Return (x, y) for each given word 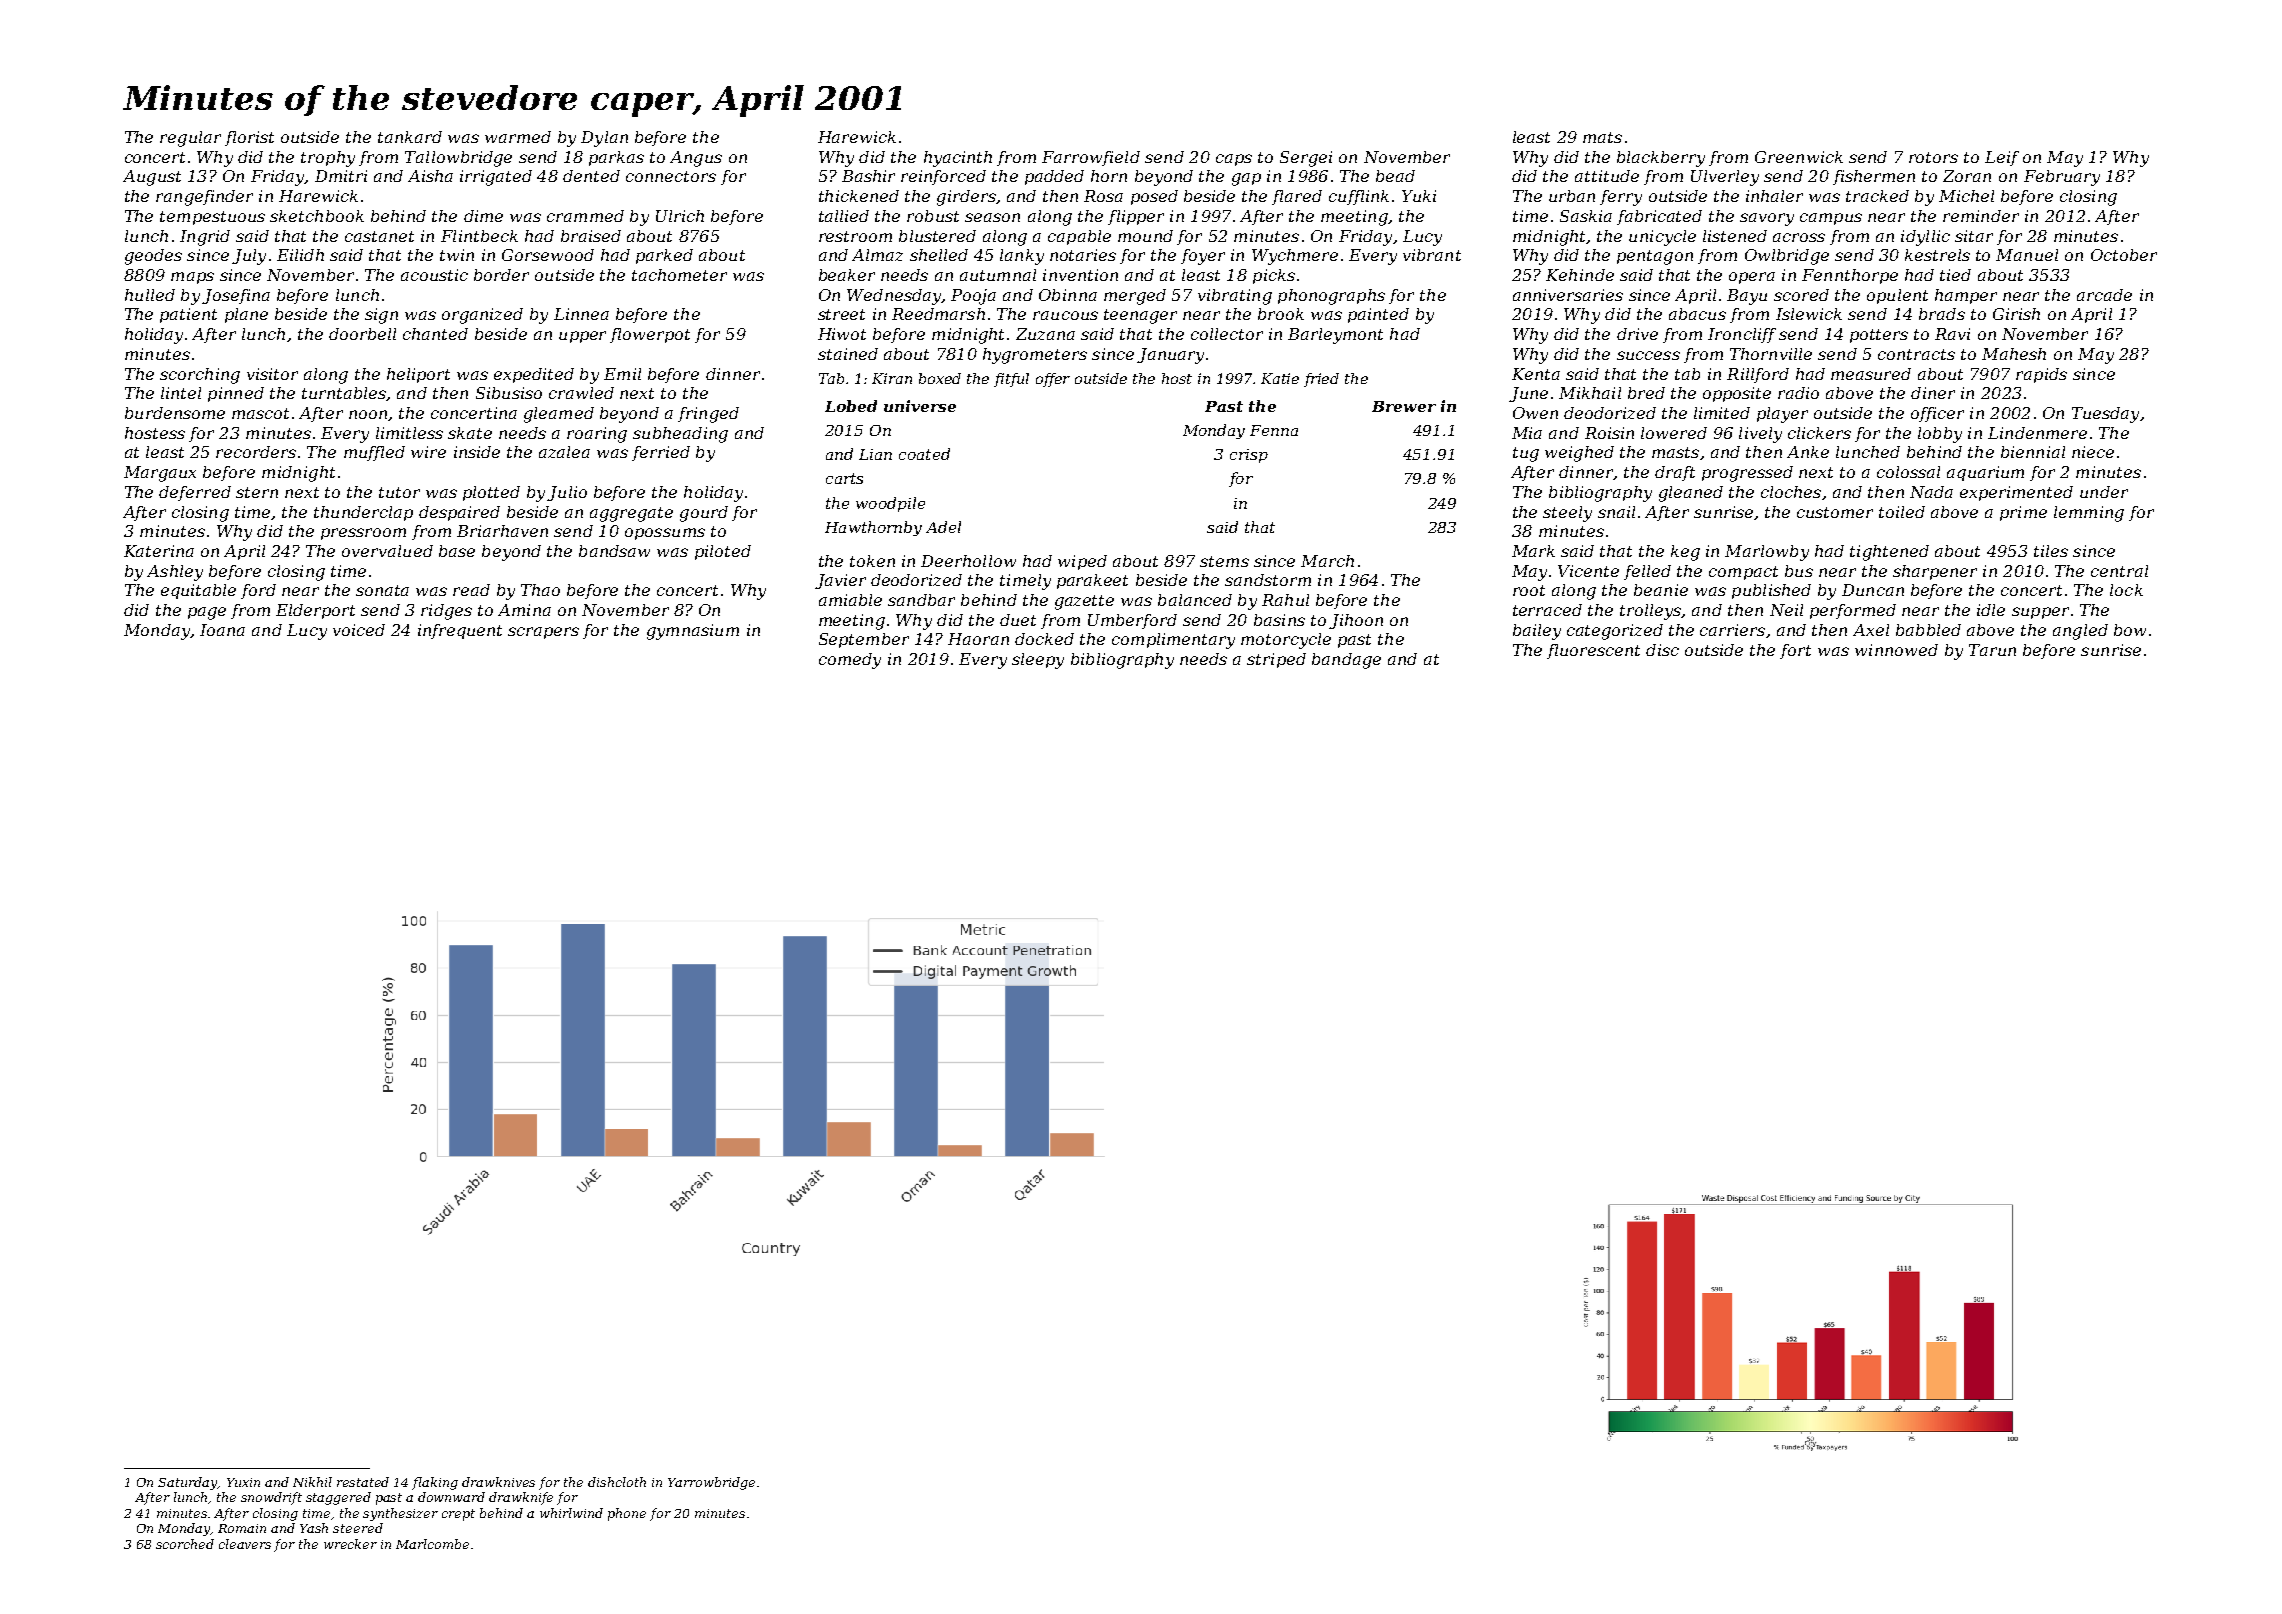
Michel (1966, 196)
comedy (850, 661)
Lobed (851, 406)
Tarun (1992, 650)
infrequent (460, 631)
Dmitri (341, 176)
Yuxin (243, 1482)
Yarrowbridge (711, 1483)
